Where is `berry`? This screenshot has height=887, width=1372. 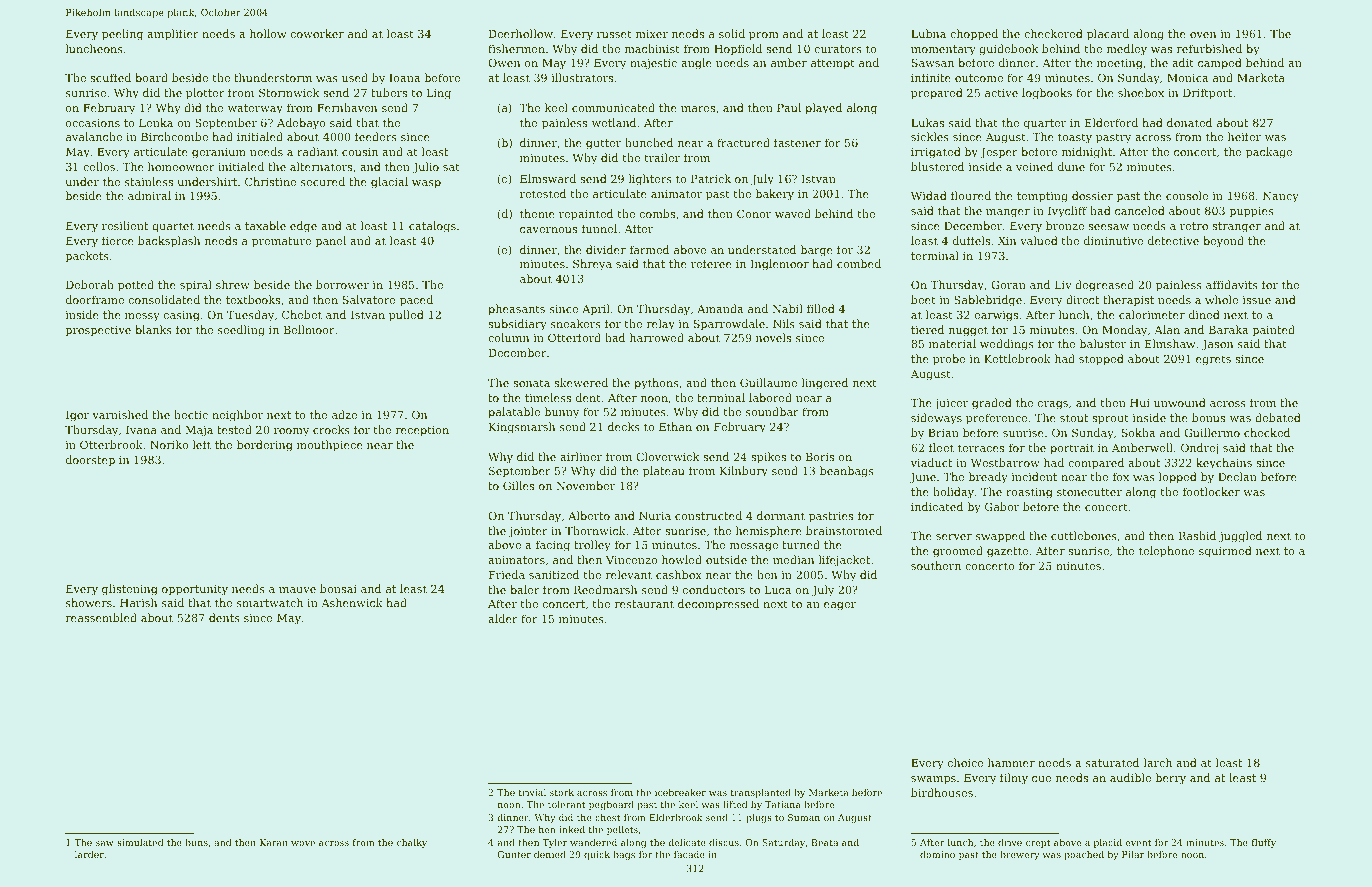
berry is located at coordinates (1170, 779).
